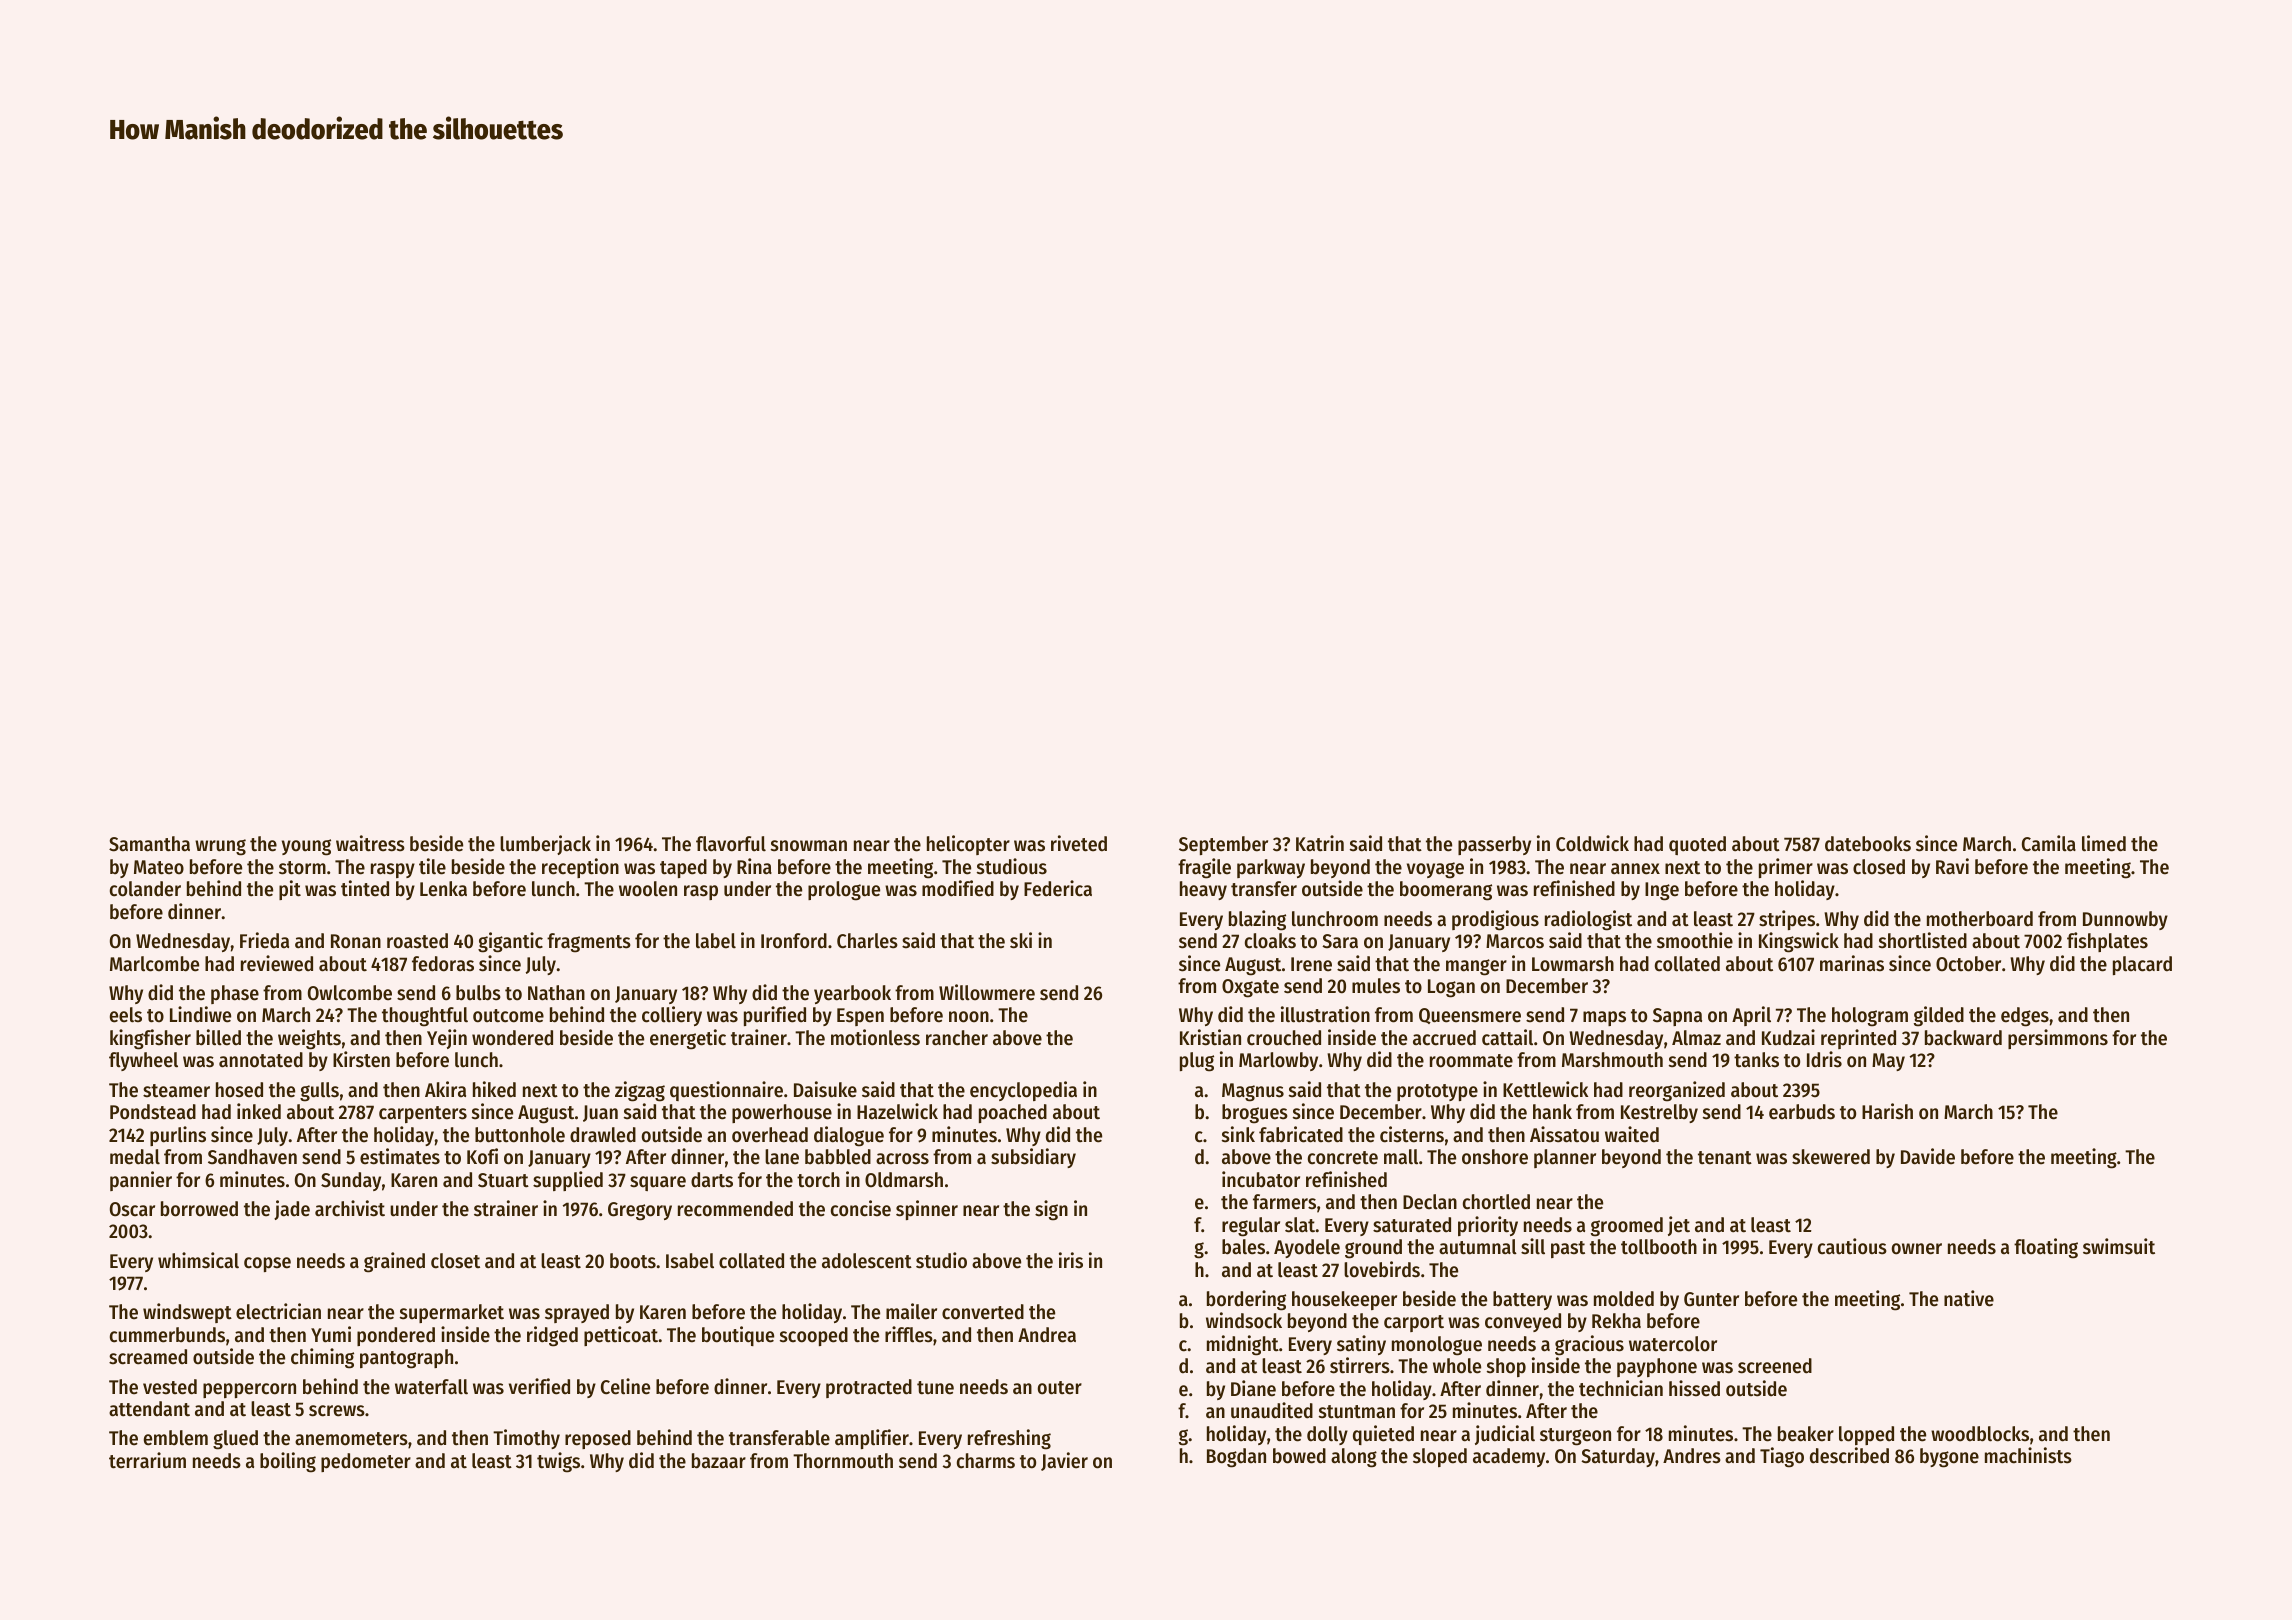 Image resolution: width=2292 pixels, height=1620 pixels. I want to click on maps, so click(1604, 1018).
